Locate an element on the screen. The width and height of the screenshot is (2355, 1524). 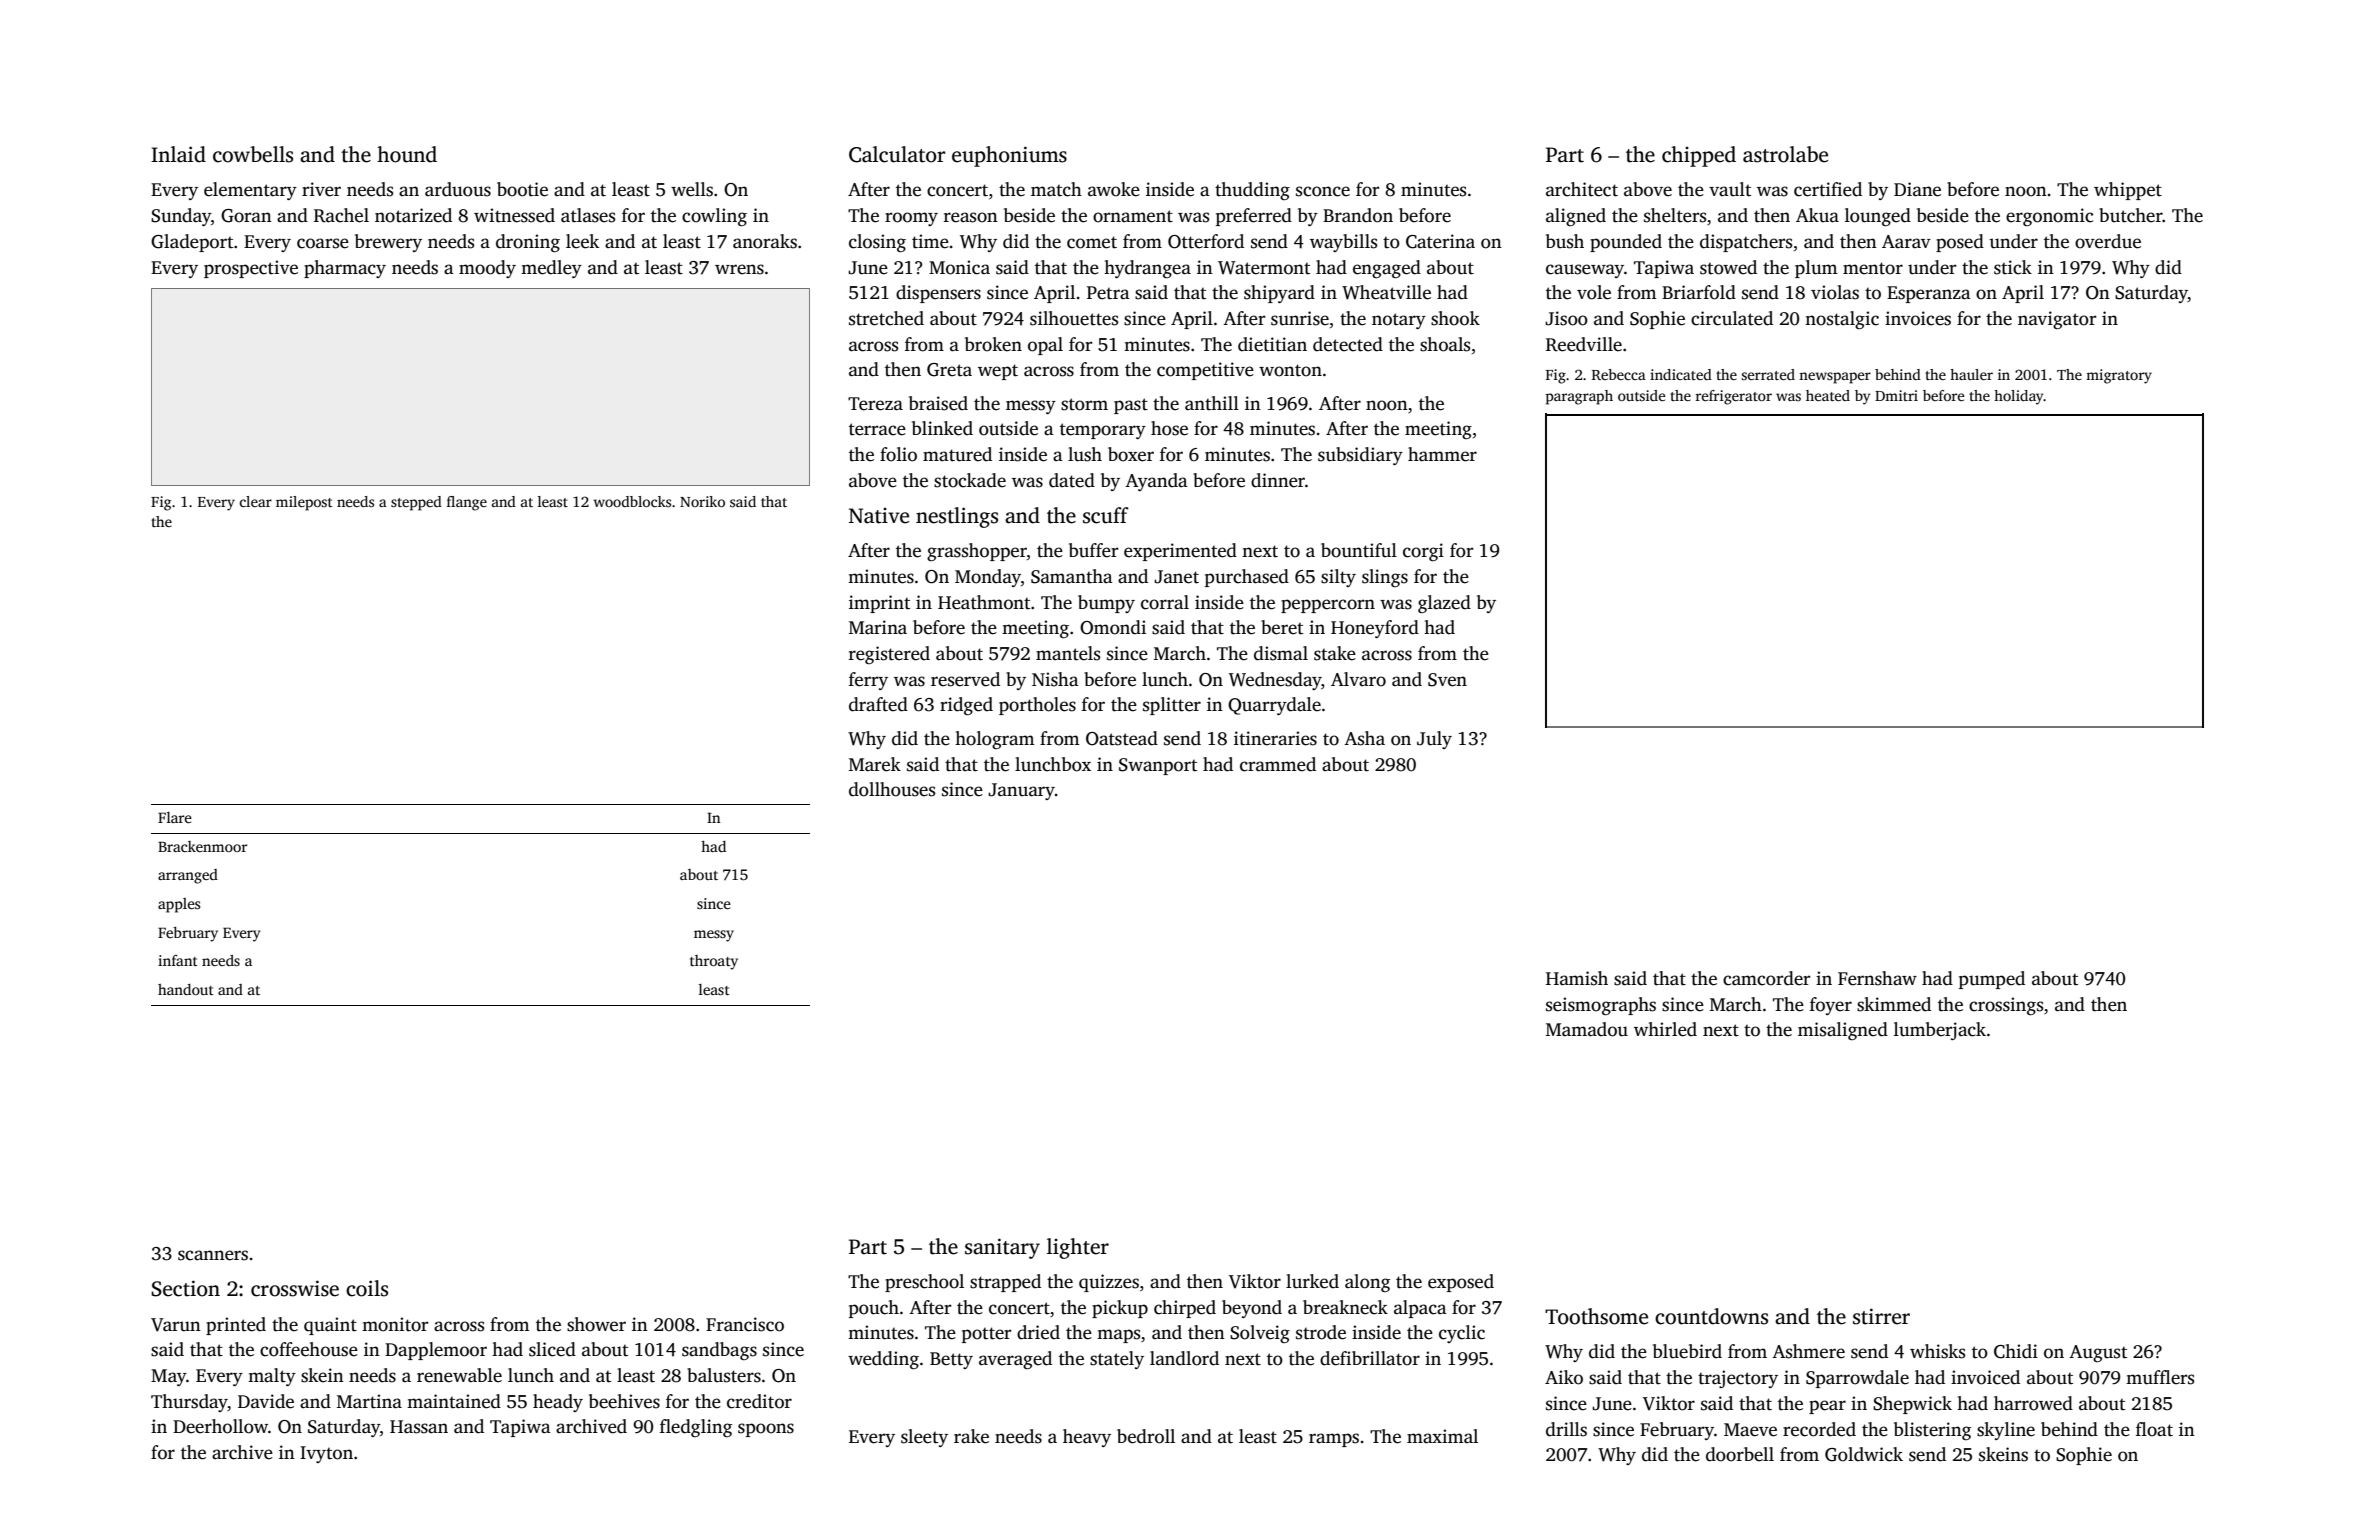
Sven is located at coordinates (1447, 680).
